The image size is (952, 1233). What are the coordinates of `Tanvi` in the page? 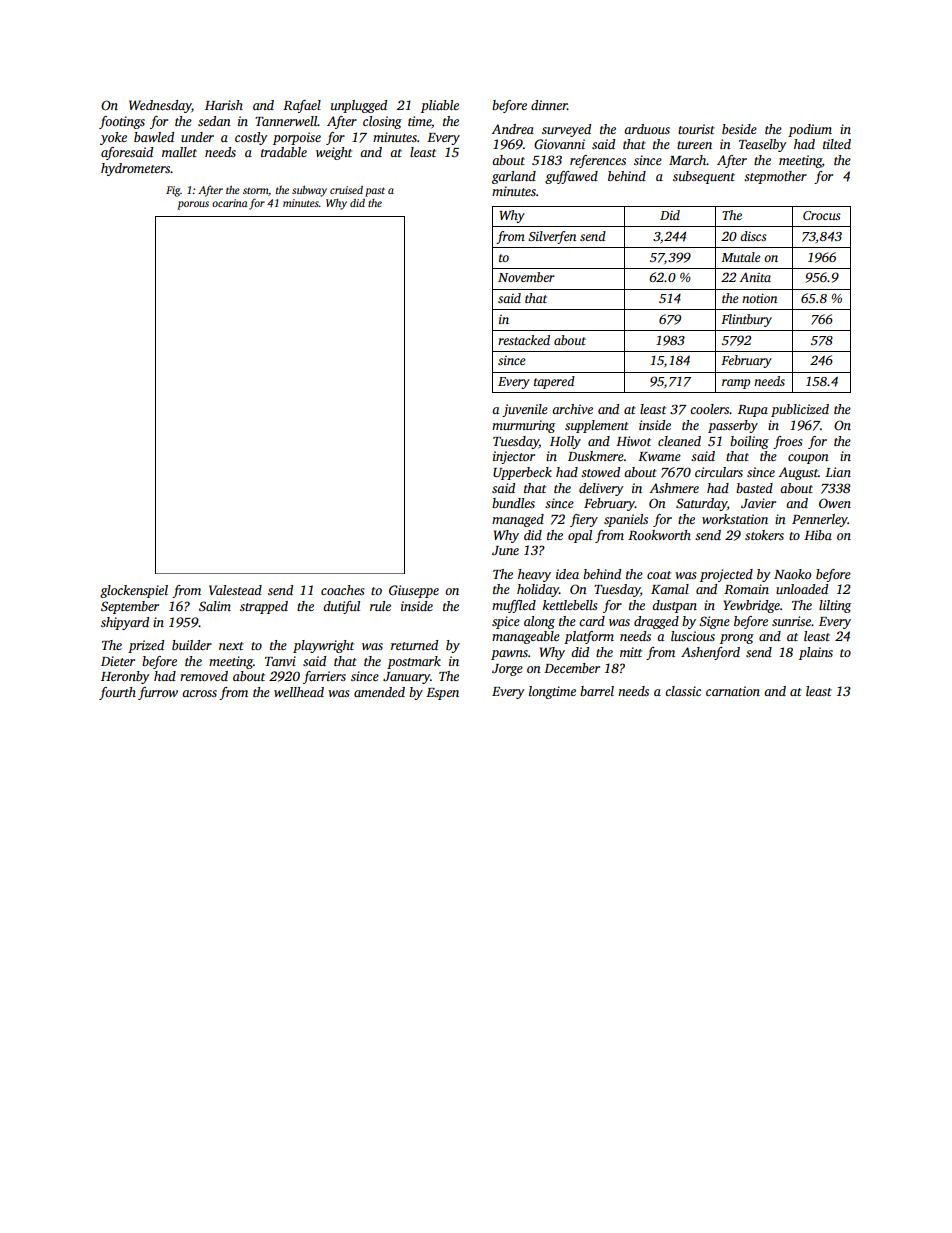 It's located at (280, 661).
